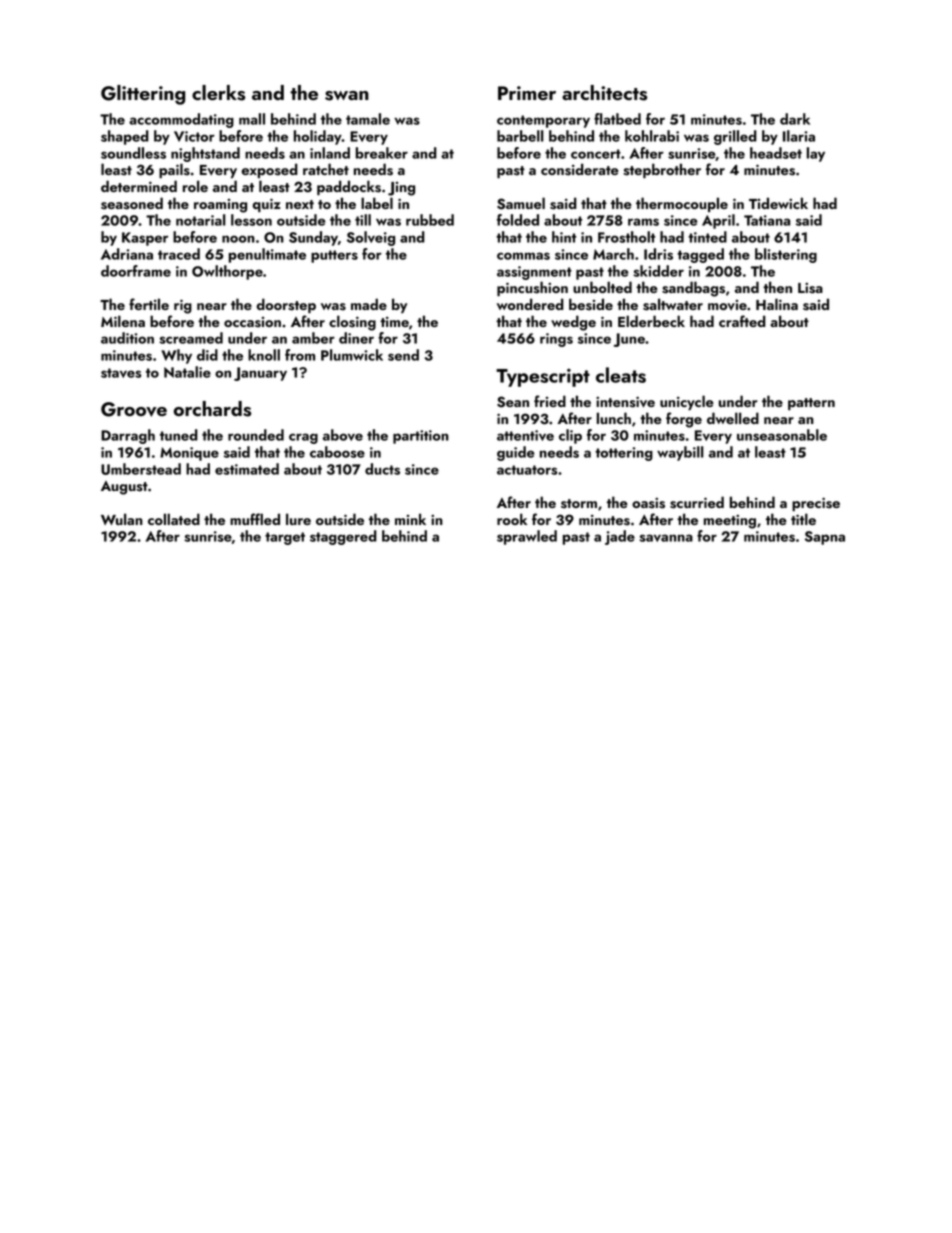 The image size is (952, 1233). I want to click on tamale, so click(368, 119).
